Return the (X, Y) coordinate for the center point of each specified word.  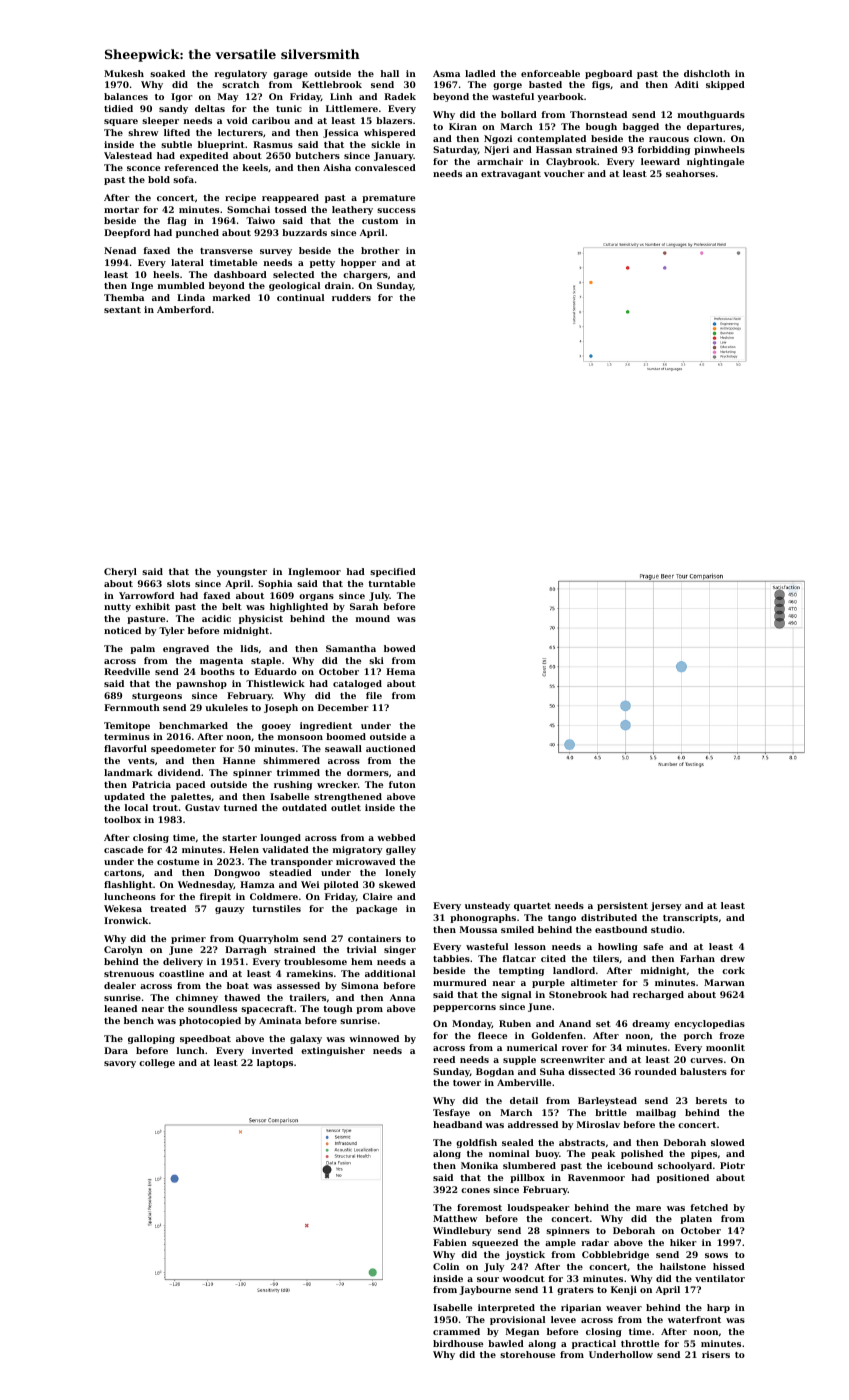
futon (402, 784)
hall (390, 73)
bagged (641, 127)
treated (168, 908)
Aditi (687, 84)
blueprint (221, 145)
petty (322, 264)
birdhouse (458, 1343)
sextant (122, 310)
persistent (622, 906)
